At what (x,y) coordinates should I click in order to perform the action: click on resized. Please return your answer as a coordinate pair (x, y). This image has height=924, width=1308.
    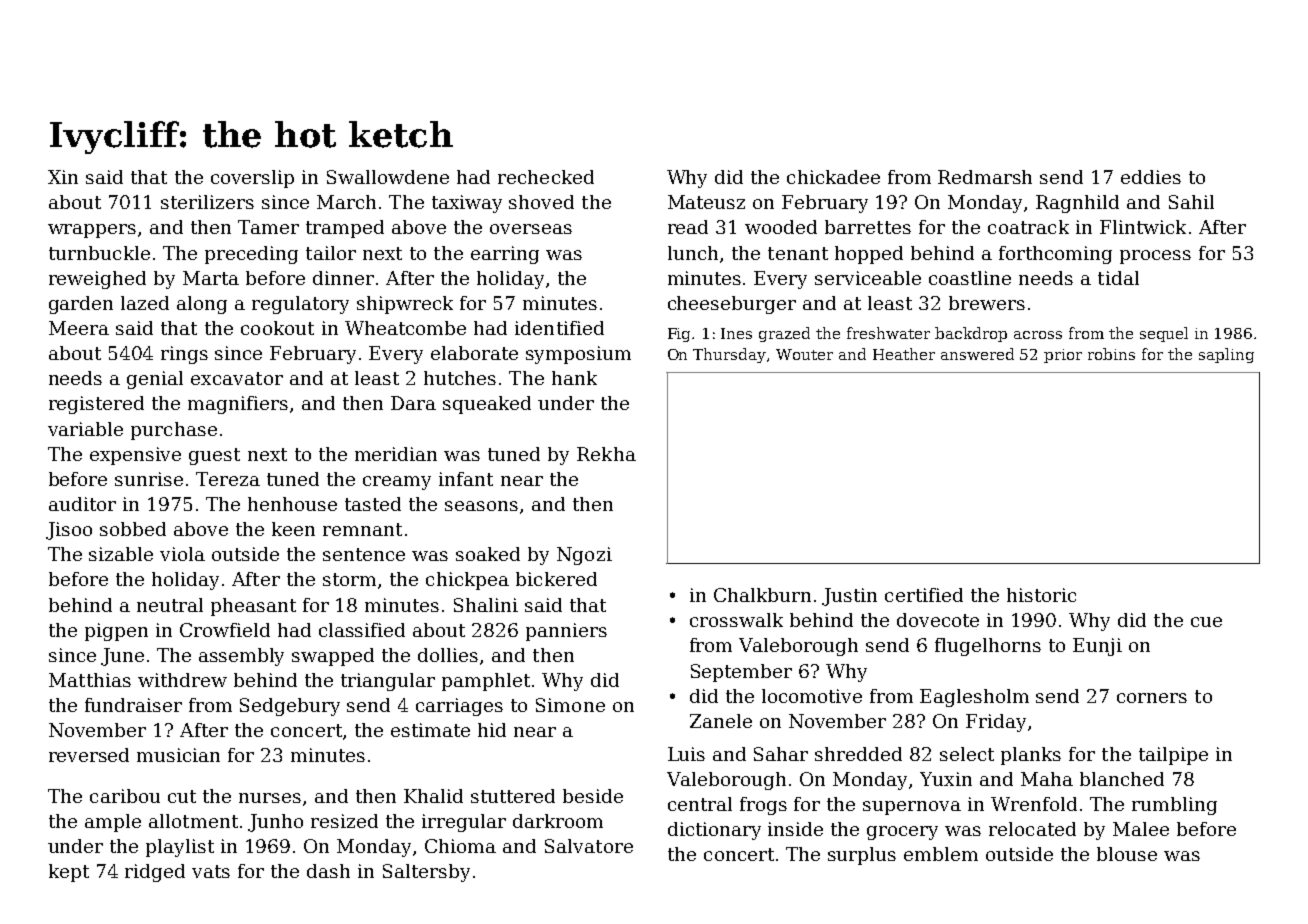
    Looking at the image, I should click on (344, 821).
